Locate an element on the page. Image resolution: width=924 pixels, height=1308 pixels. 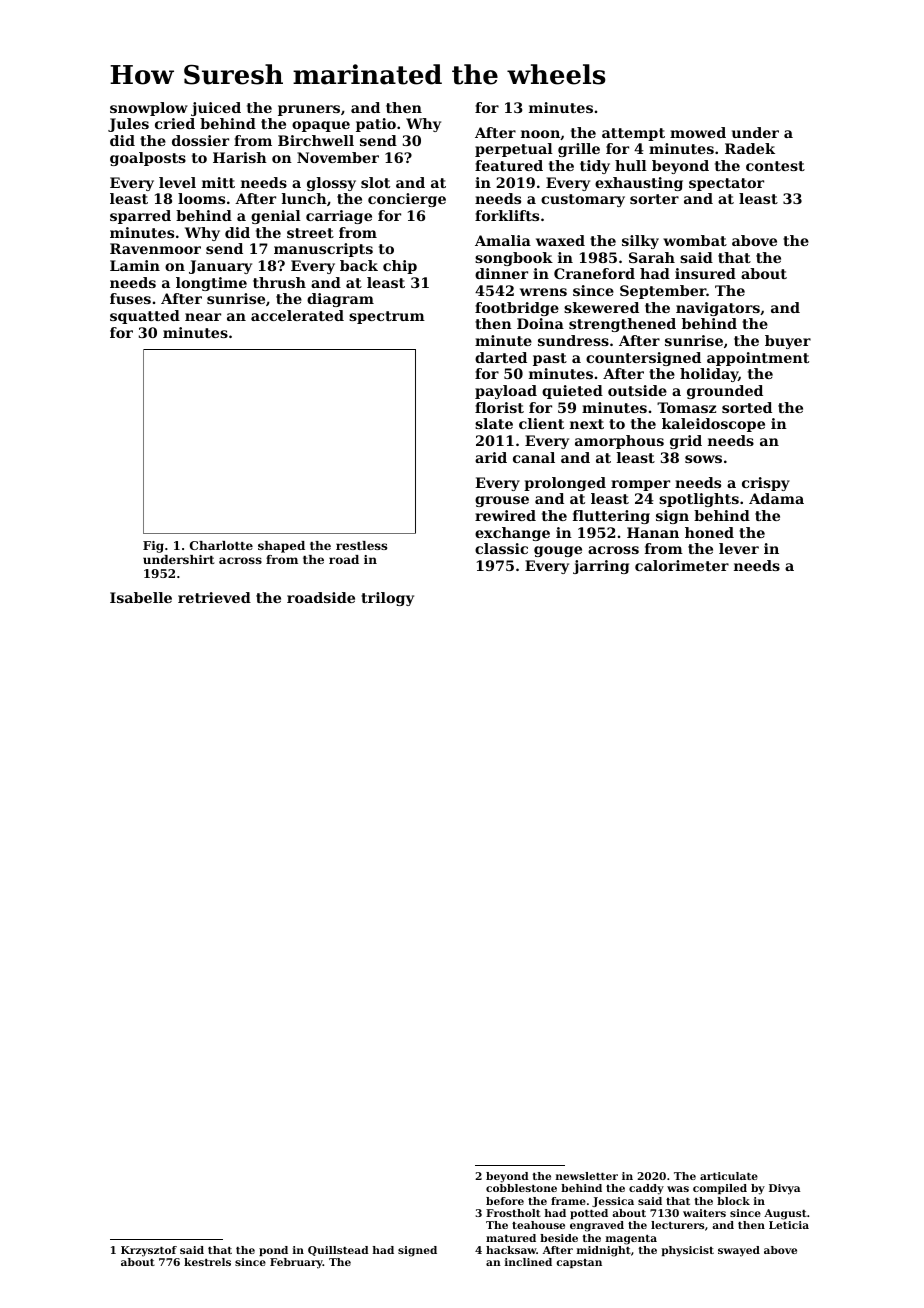
cobblestone is located at coordinates (521, 1188).
